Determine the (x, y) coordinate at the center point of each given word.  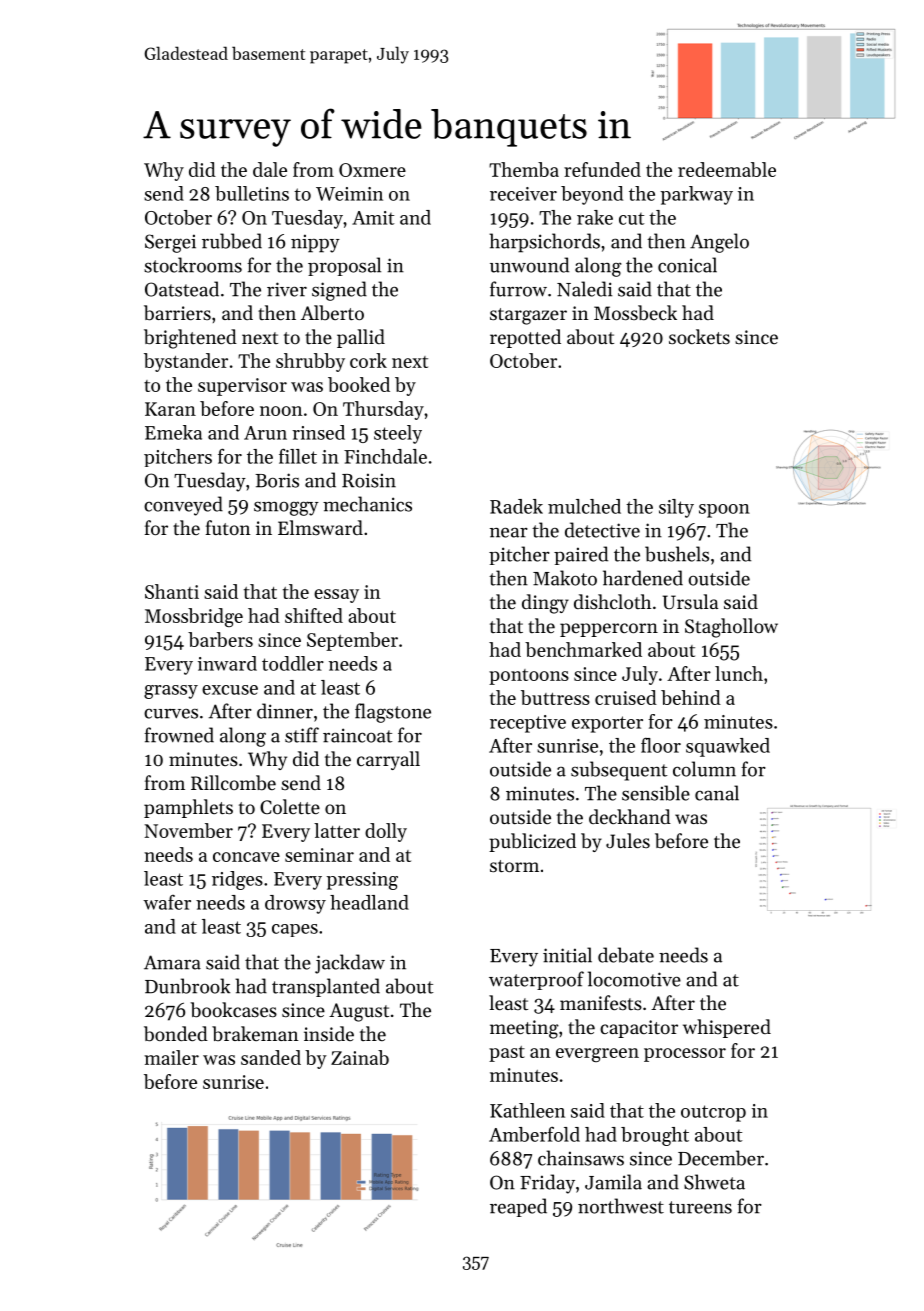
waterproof (536, 980)
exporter (607, 724)
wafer (167, 902)
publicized (532, 842)
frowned (179, 735)
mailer (171, 1057)
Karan (170, 409)
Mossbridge (194, 617)
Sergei (170, 243)
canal (717, 793)
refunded (602, 169)
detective (602, 530)
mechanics (367, 504)
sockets (699, 336)
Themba (524, 169)
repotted (525, 338)
